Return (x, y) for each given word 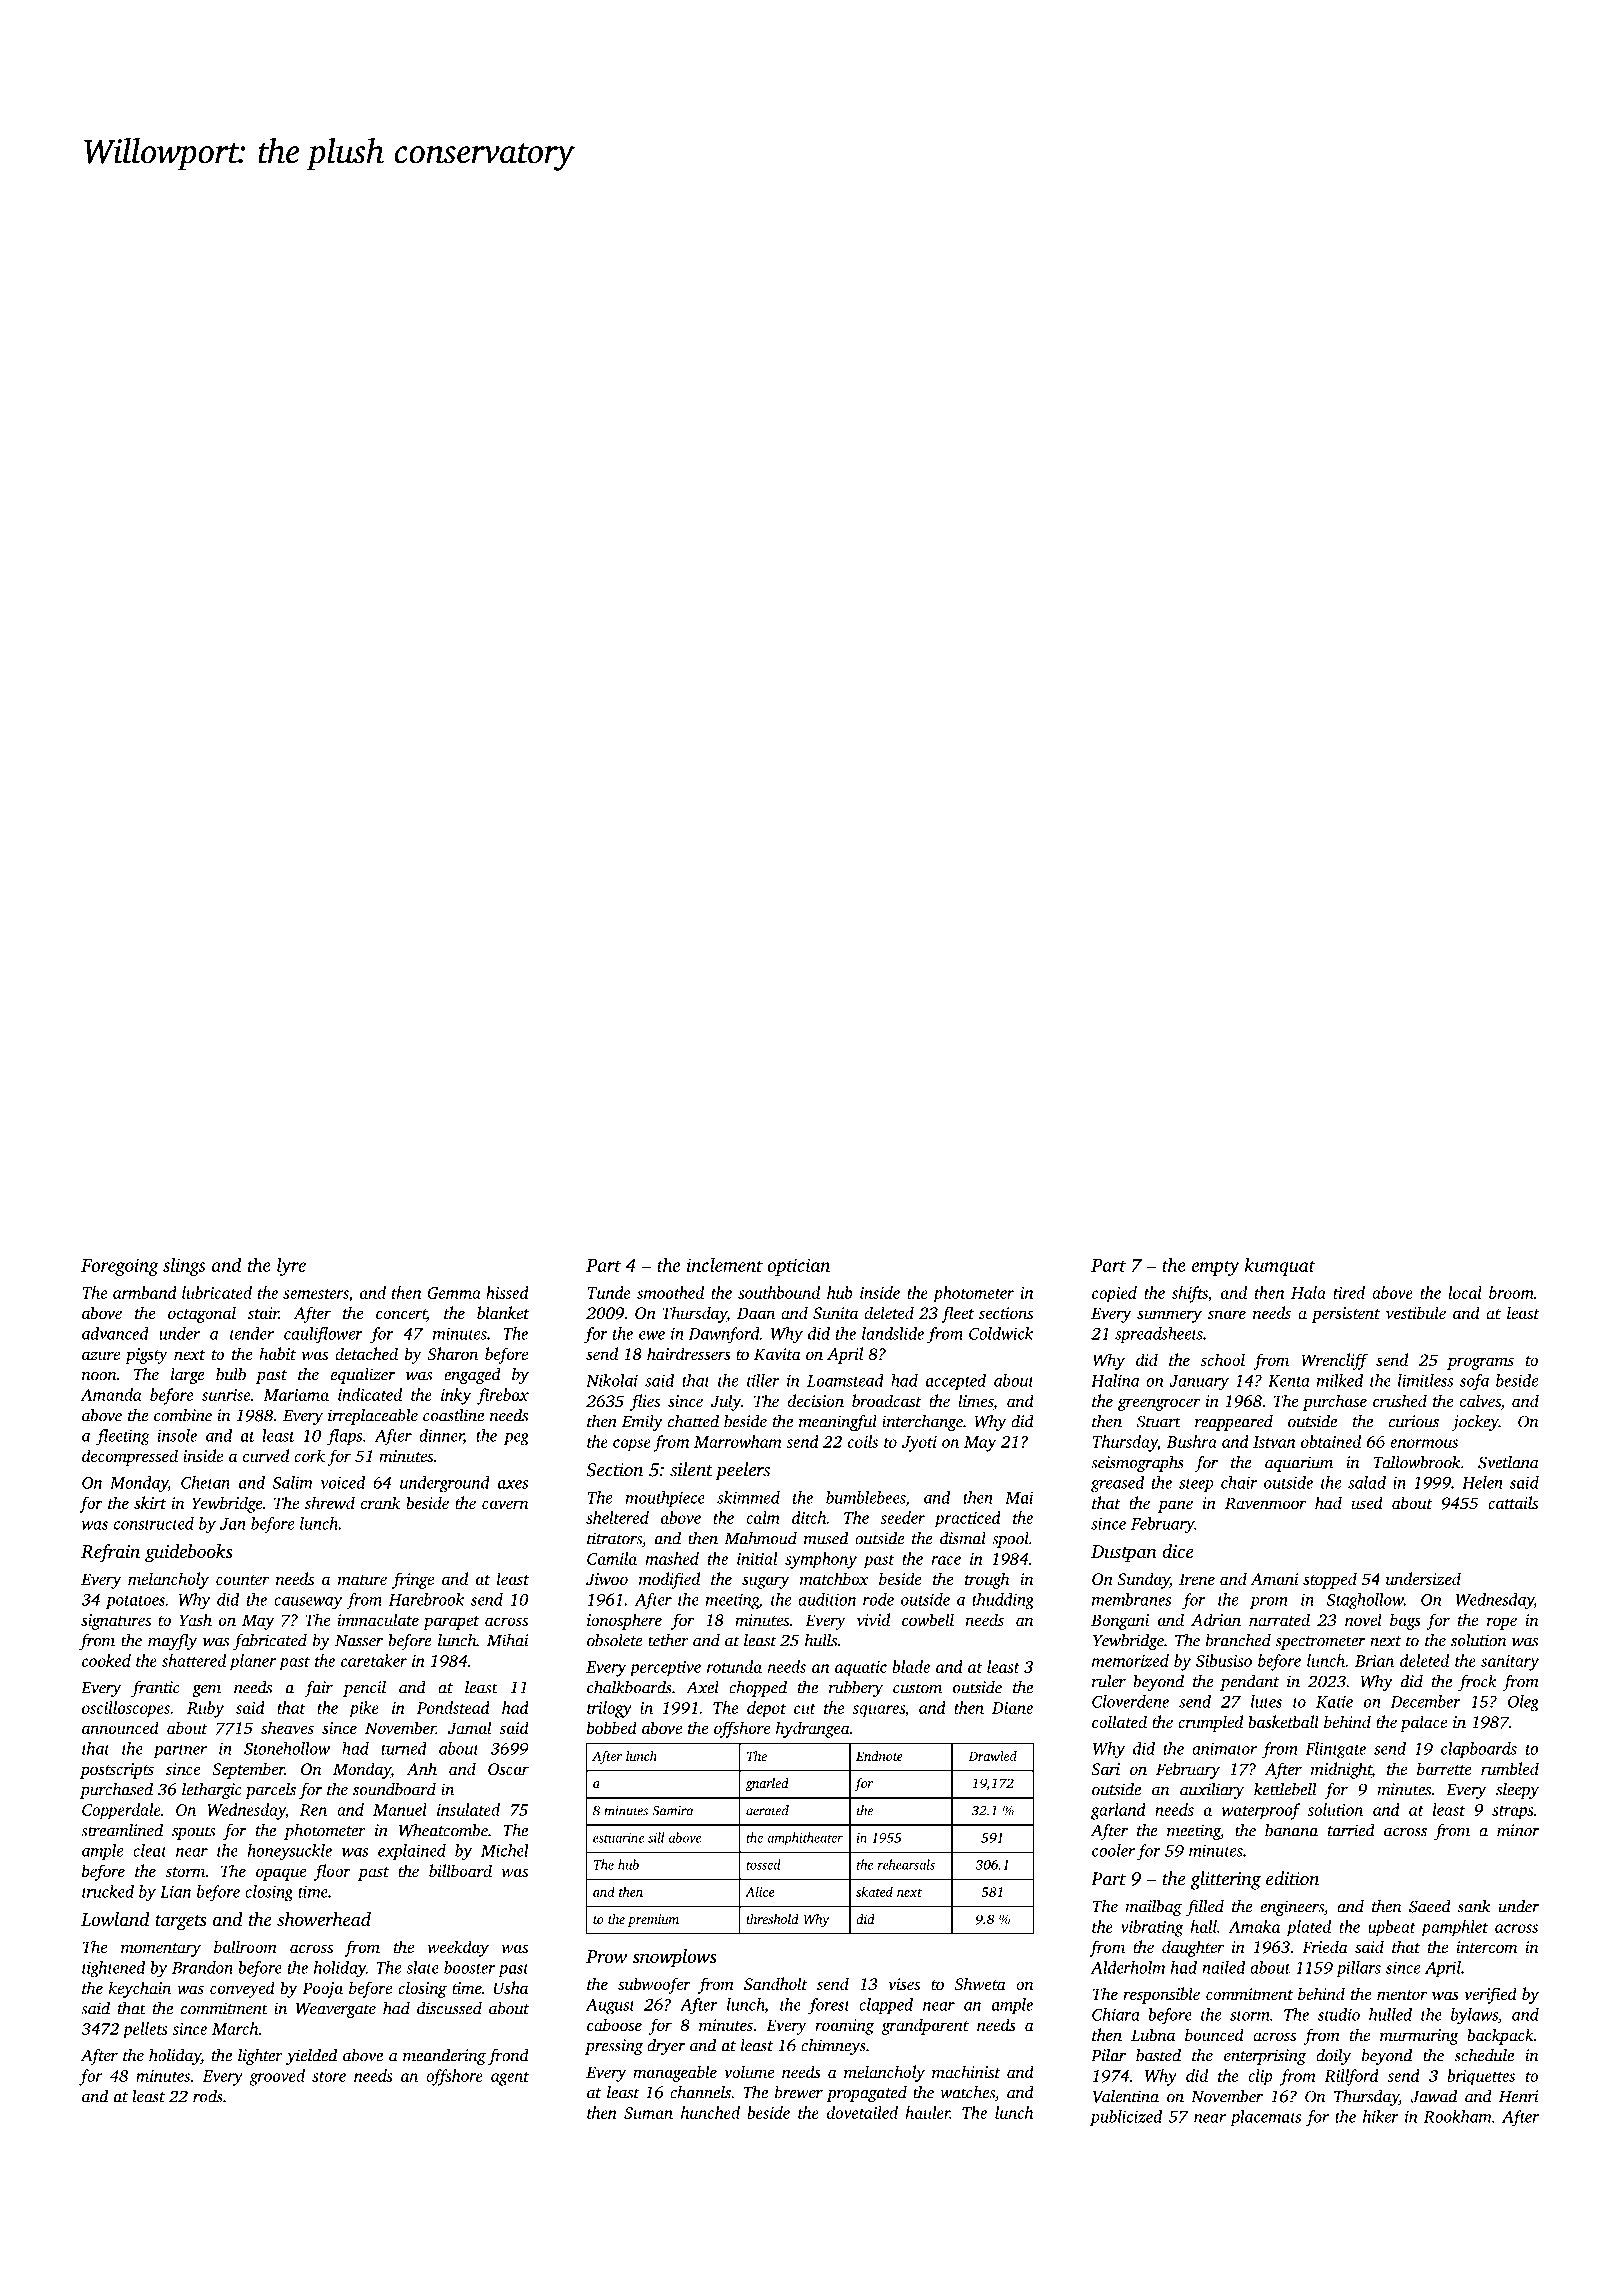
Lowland (115, 1919)
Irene (1197, 1579)
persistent (1345, 1315)
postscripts (117, 1771)
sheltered (617, 1517)
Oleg (1523, 1703)
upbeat (1392, 1928)
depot (766, 1709)
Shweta (980, 1983)
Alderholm (1128, 1967)
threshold (772, 1919)
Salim (293, 1482)
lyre (291, 1266)
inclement (725, 1265)
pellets (145, 2030)
